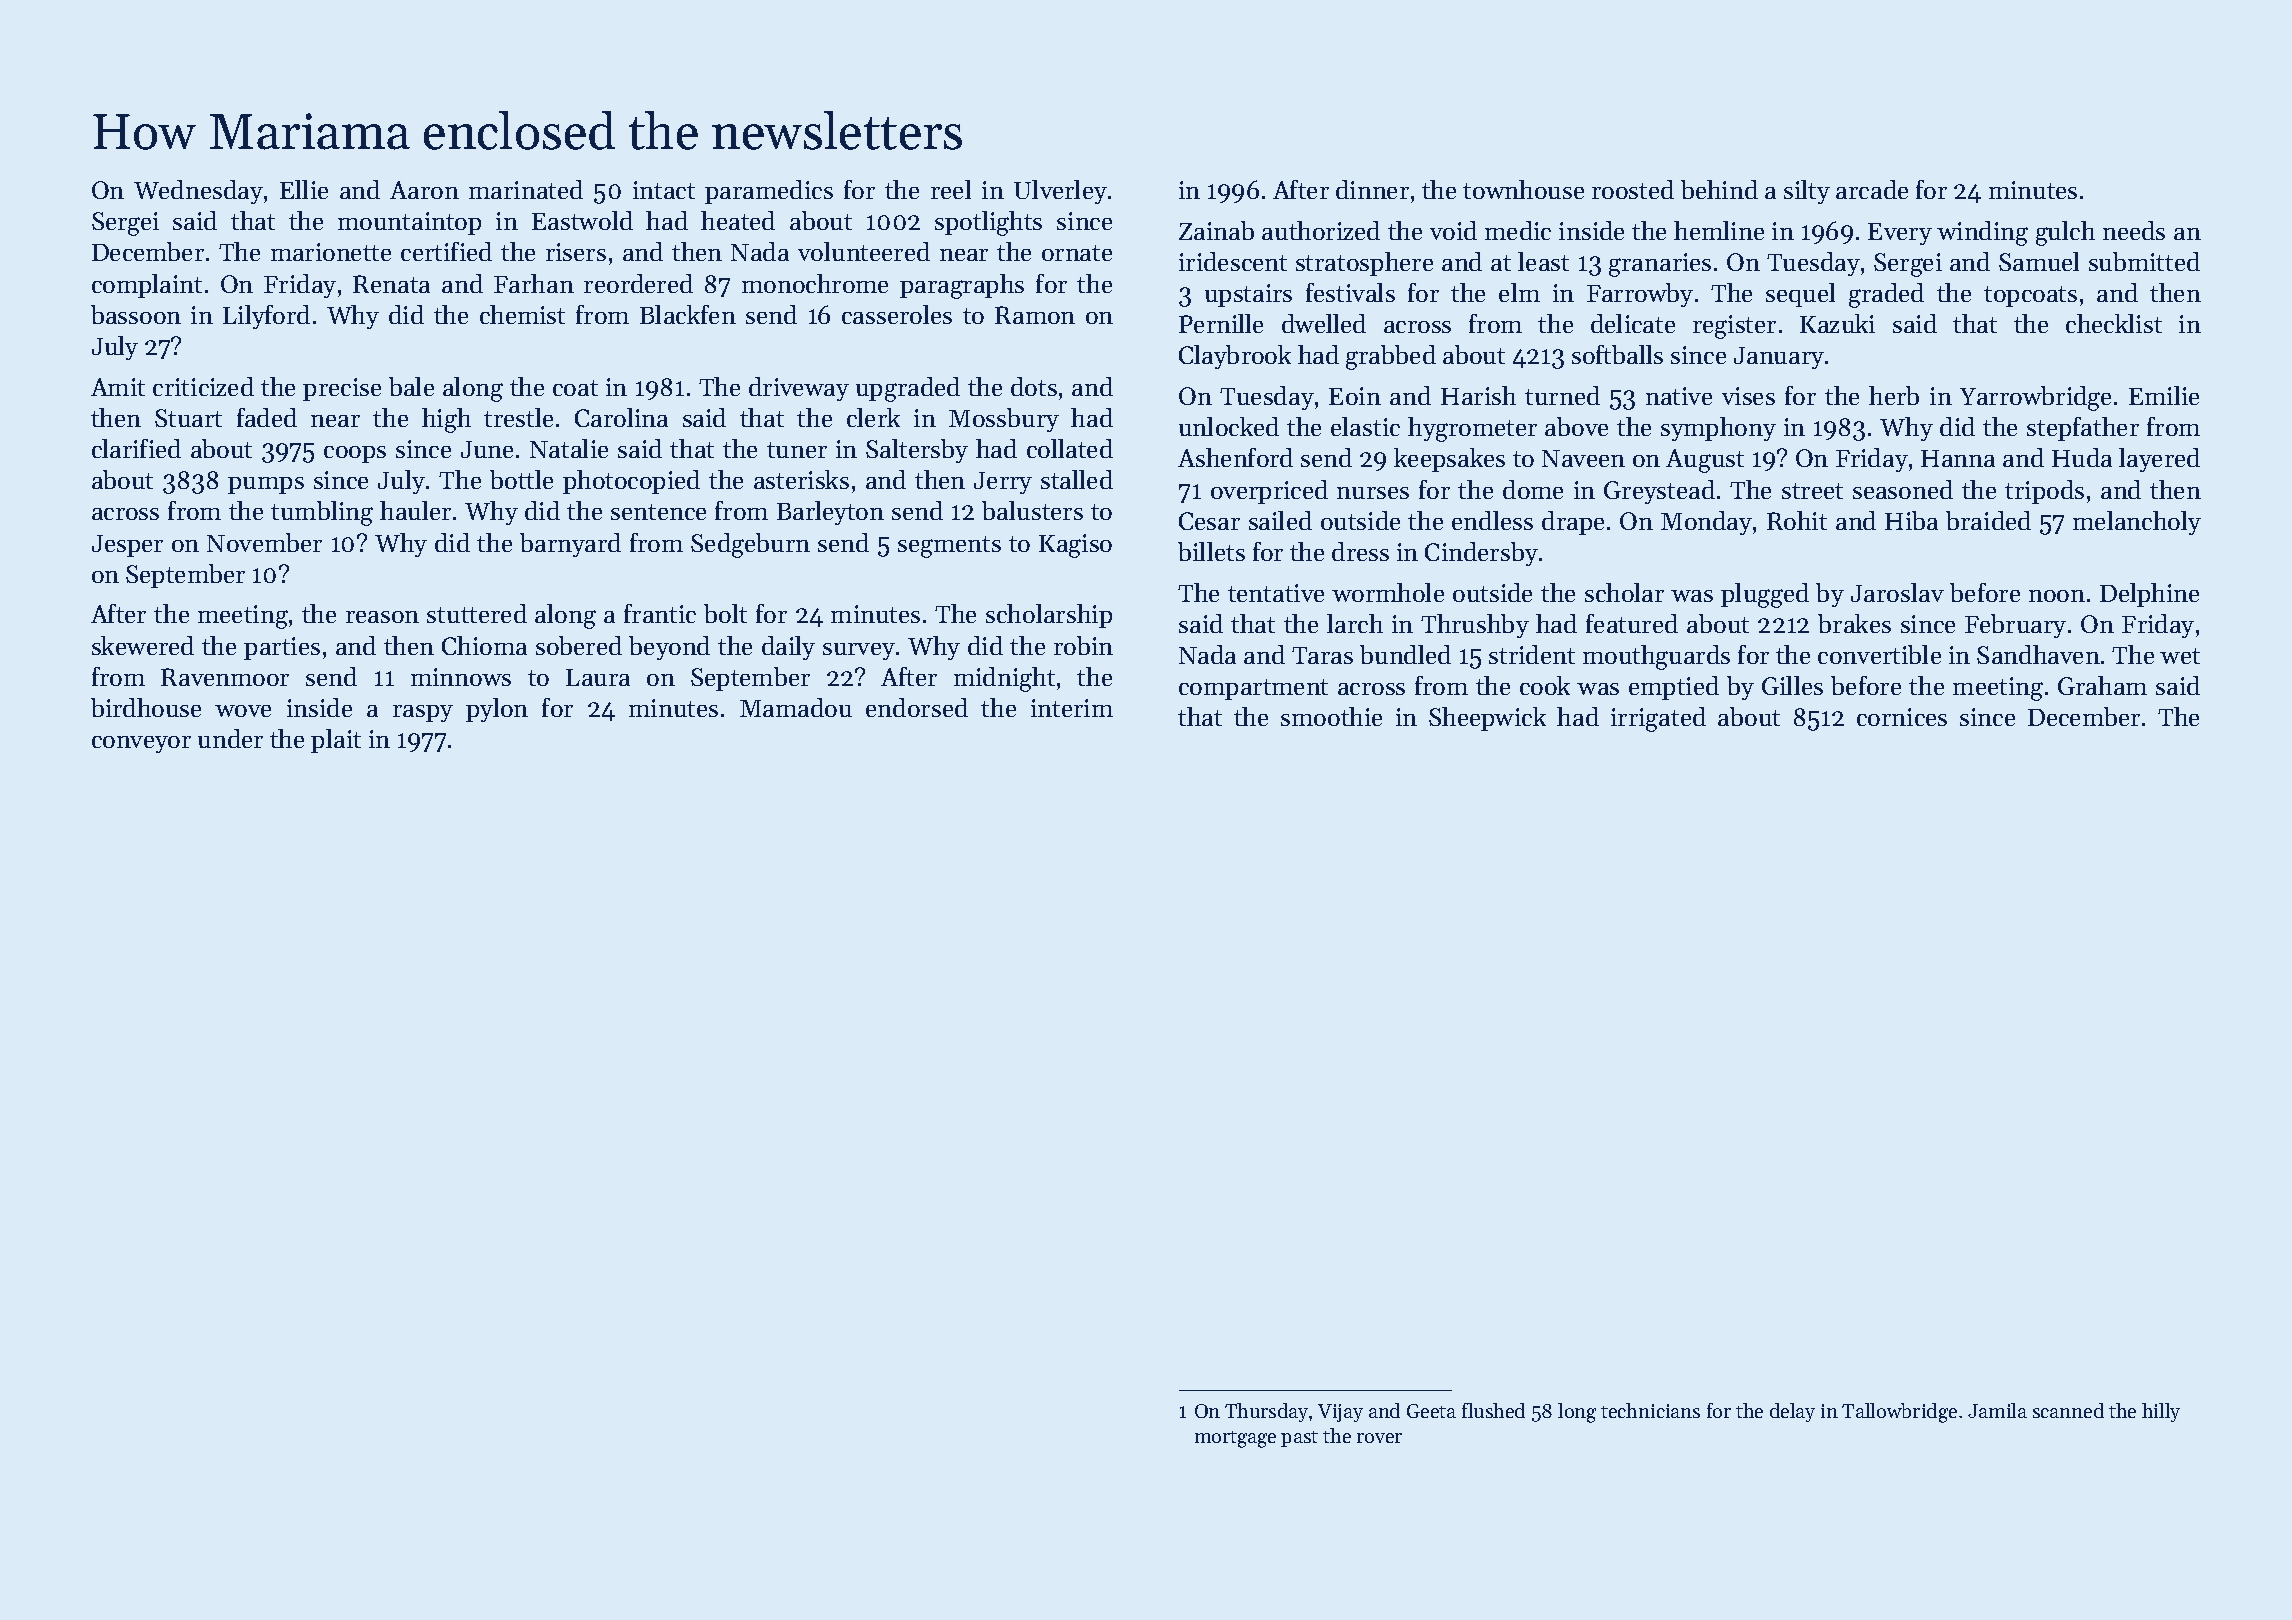  What do you see at coordinates (1902, 717) in the screenshot?
I see `cornices` at bounding box center [1902, 717].
